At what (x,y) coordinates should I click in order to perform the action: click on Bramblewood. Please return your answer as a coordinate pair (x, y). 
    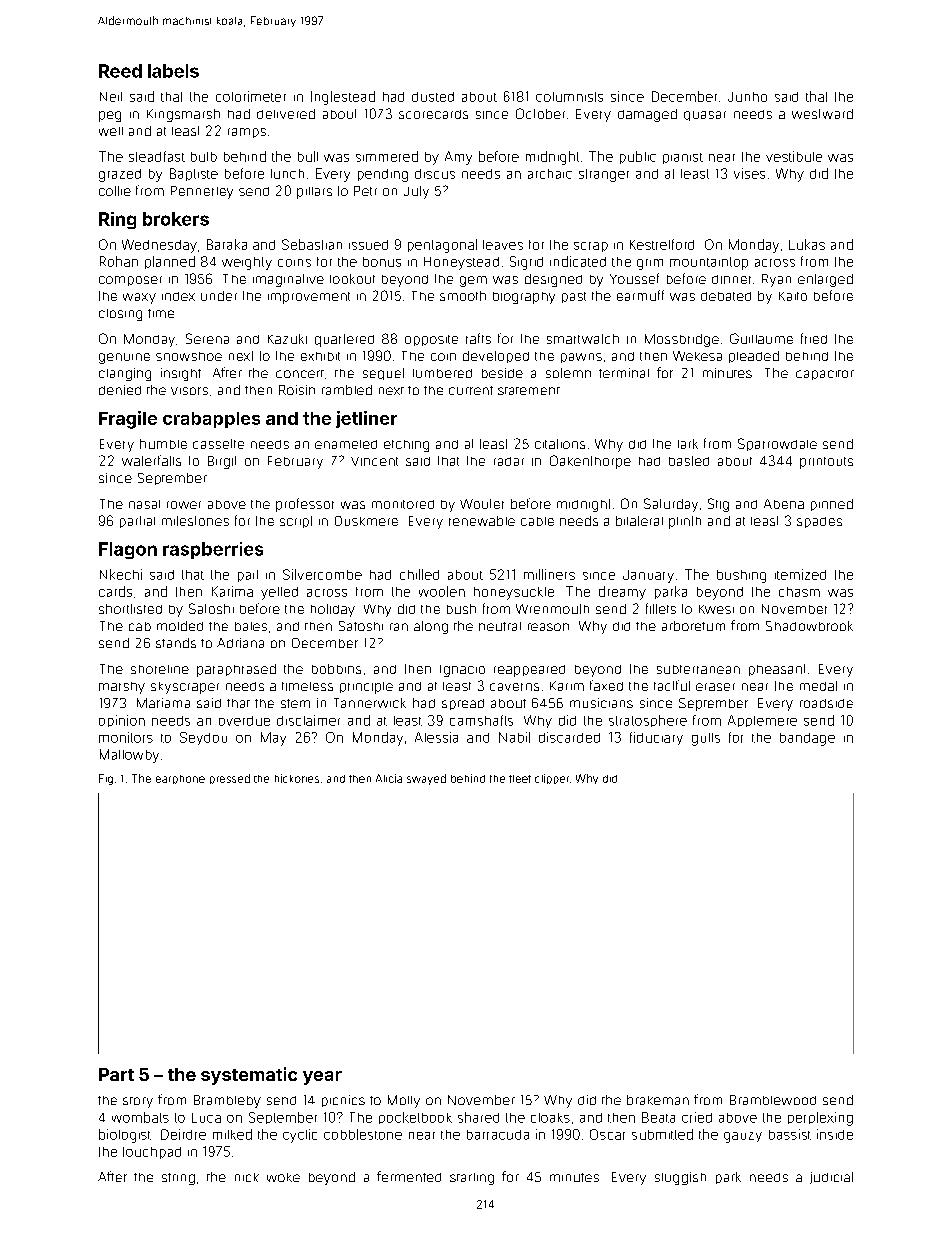
    Looking at the image, I should click on (773, 1100).
